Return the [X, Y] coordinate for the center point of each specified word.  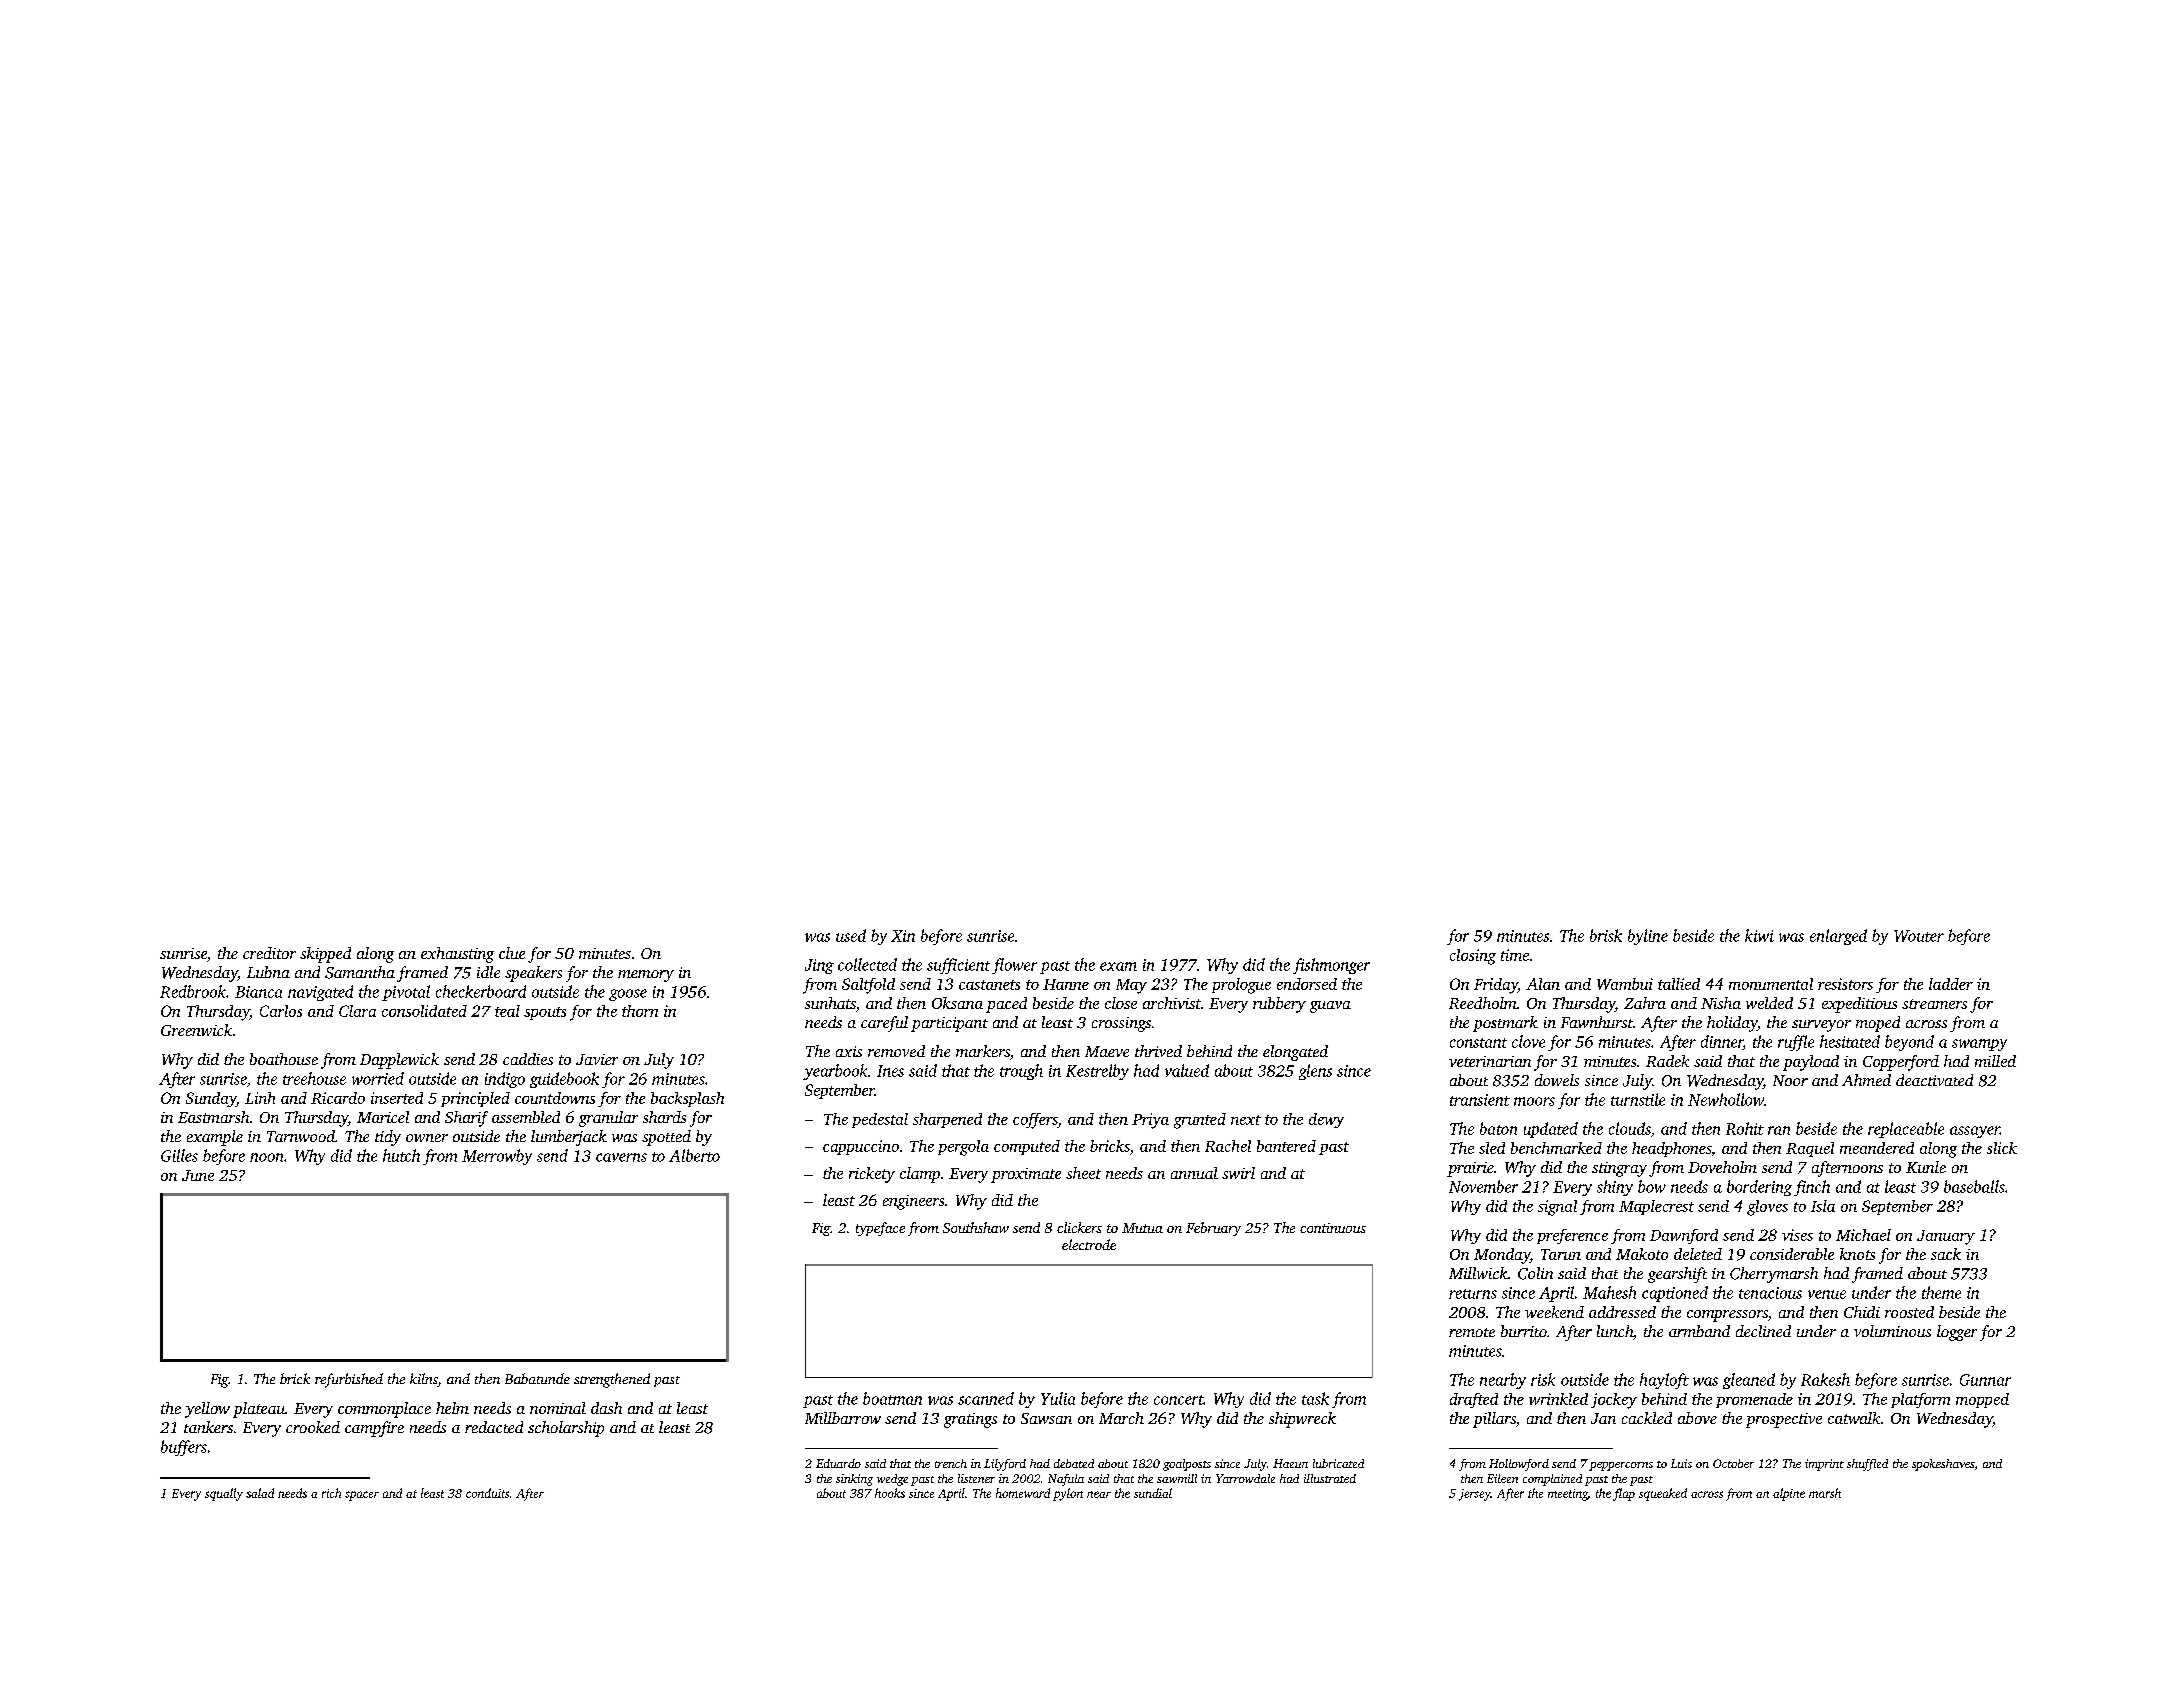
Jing [819, 966]
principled [475, 1099]
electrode [1089, 1244]
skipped [325, 955]
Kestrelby [1097, 1072]
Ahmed [1866, 1080]
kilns [424, 1380]
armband [1699, 1331]
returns [1473, 1294]
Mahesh [1609, 1292]
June [198, 1175]
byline [1648, 937]
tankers [208, 1427]
